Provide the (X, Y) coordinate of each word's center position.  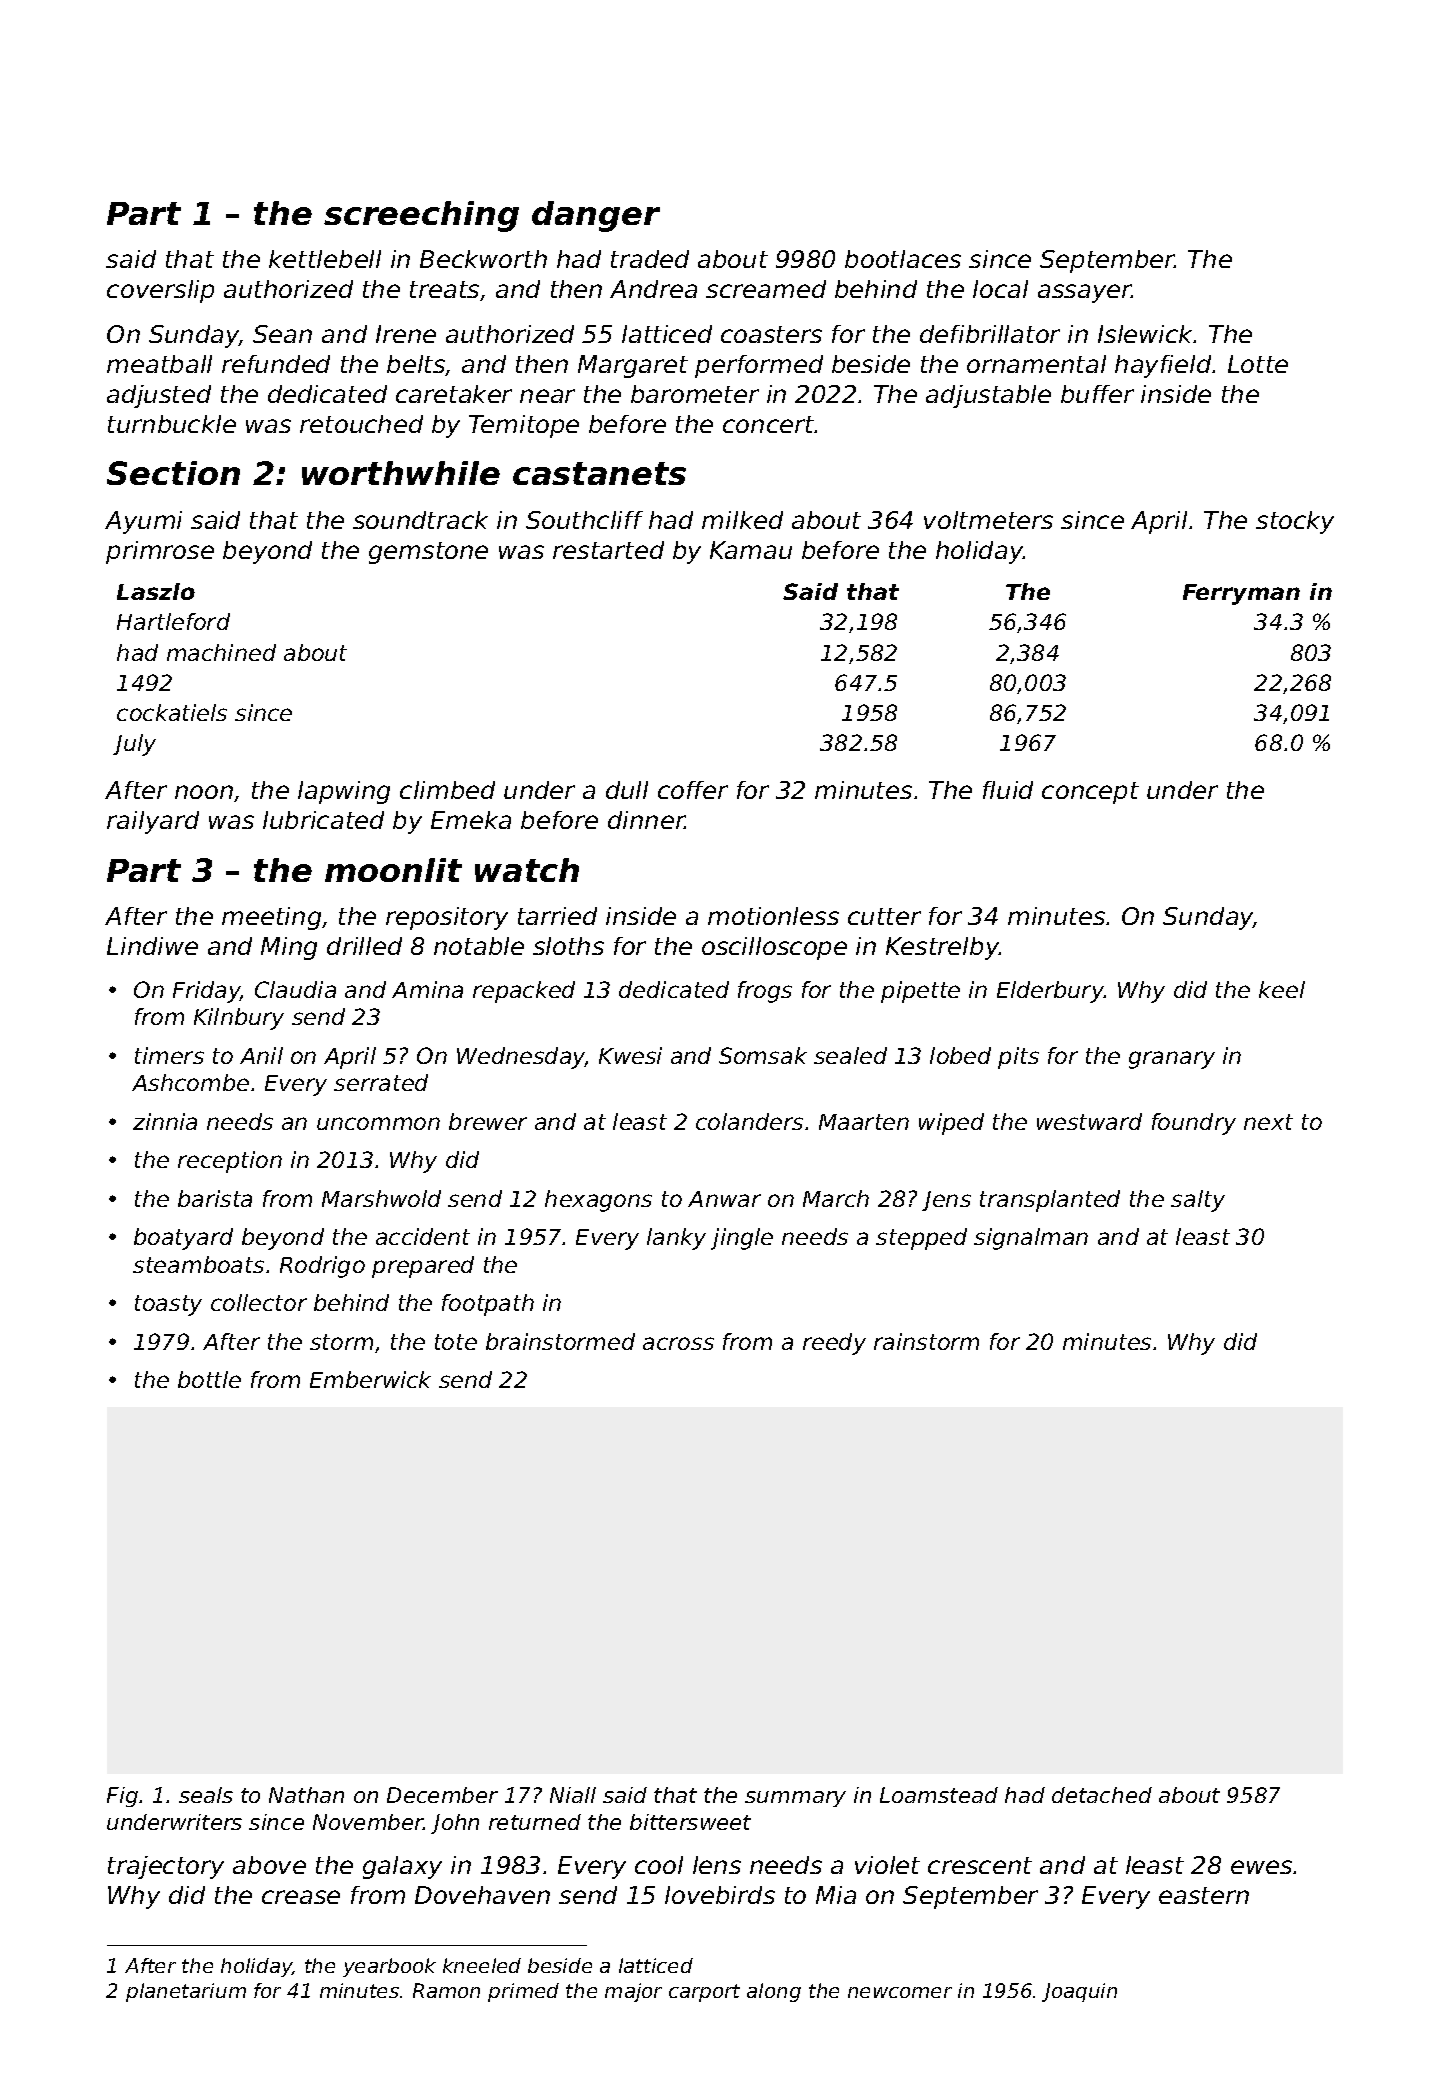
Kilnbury (239, 1019)
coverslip (160, 291)
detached (1102, 1795)
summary (795, 1799)
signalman (1031, 1239)
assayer (1085, 293)
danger (596, 216)
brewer (488, 1121)
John (455, 1824)
